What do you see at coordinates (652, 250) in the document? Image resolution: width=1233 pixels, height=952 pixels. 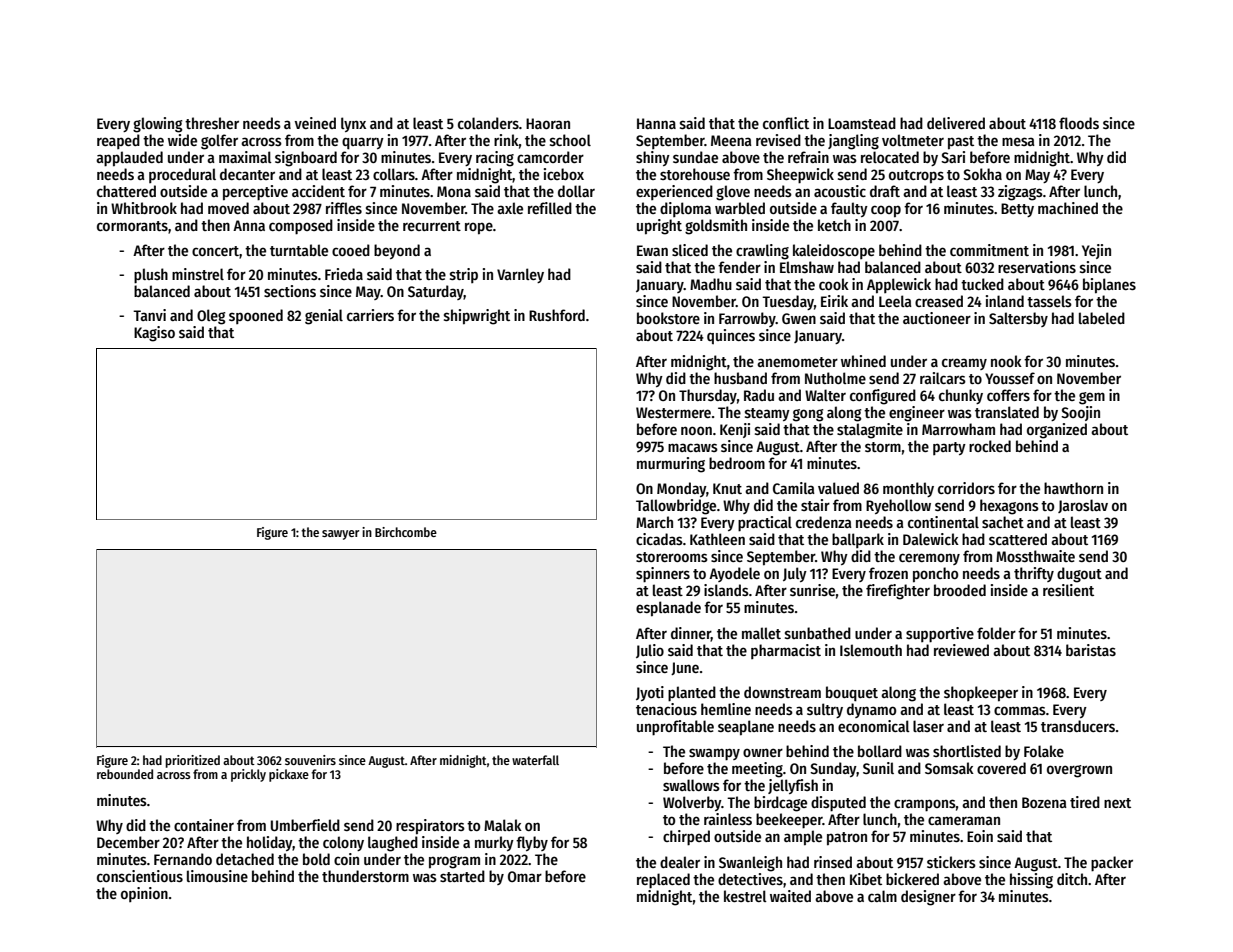 I see `Ewan` at bounding box center [652, 250].
